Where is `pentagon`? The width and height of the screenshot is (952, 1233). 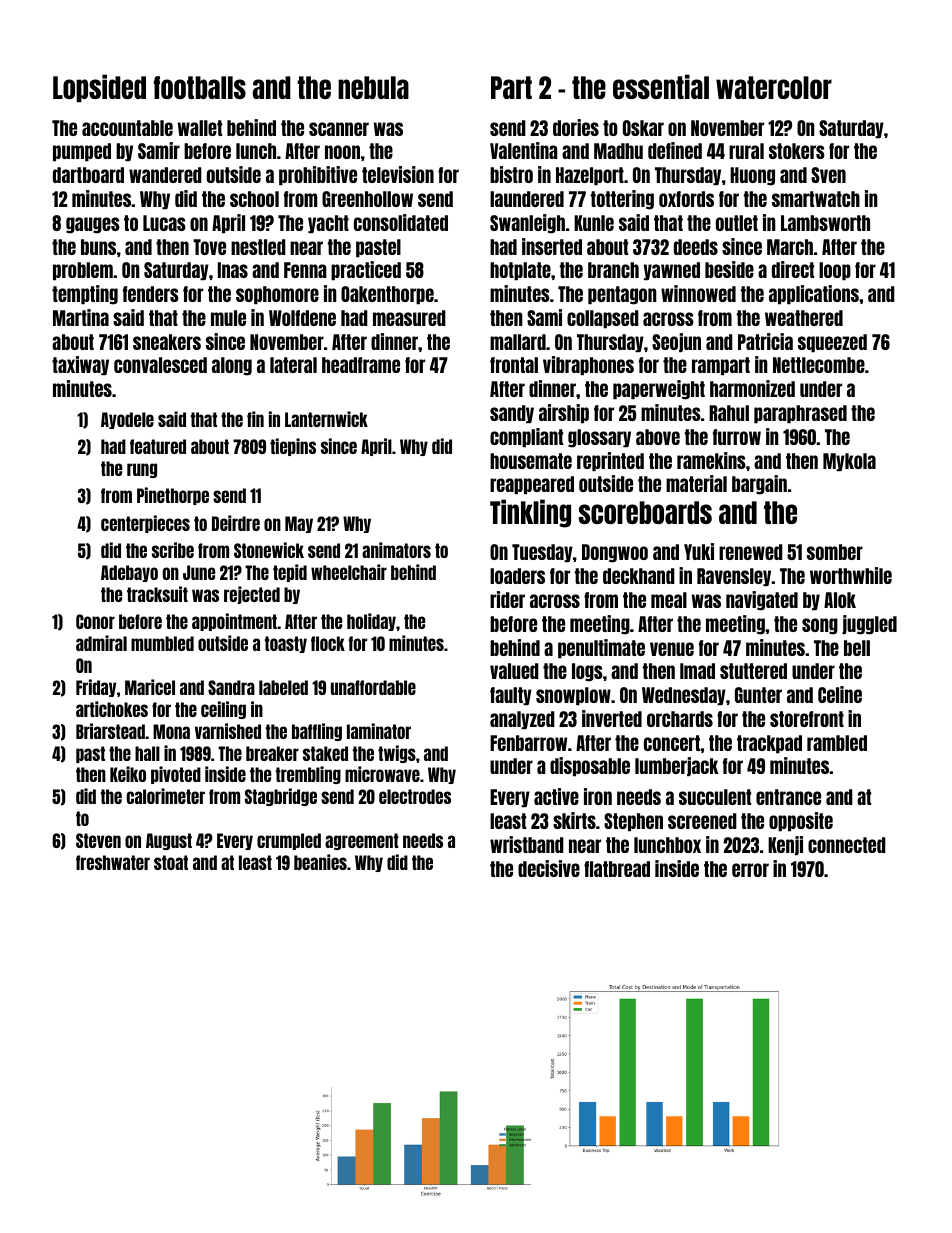 pentagon is located at coordinates (622, 295).
